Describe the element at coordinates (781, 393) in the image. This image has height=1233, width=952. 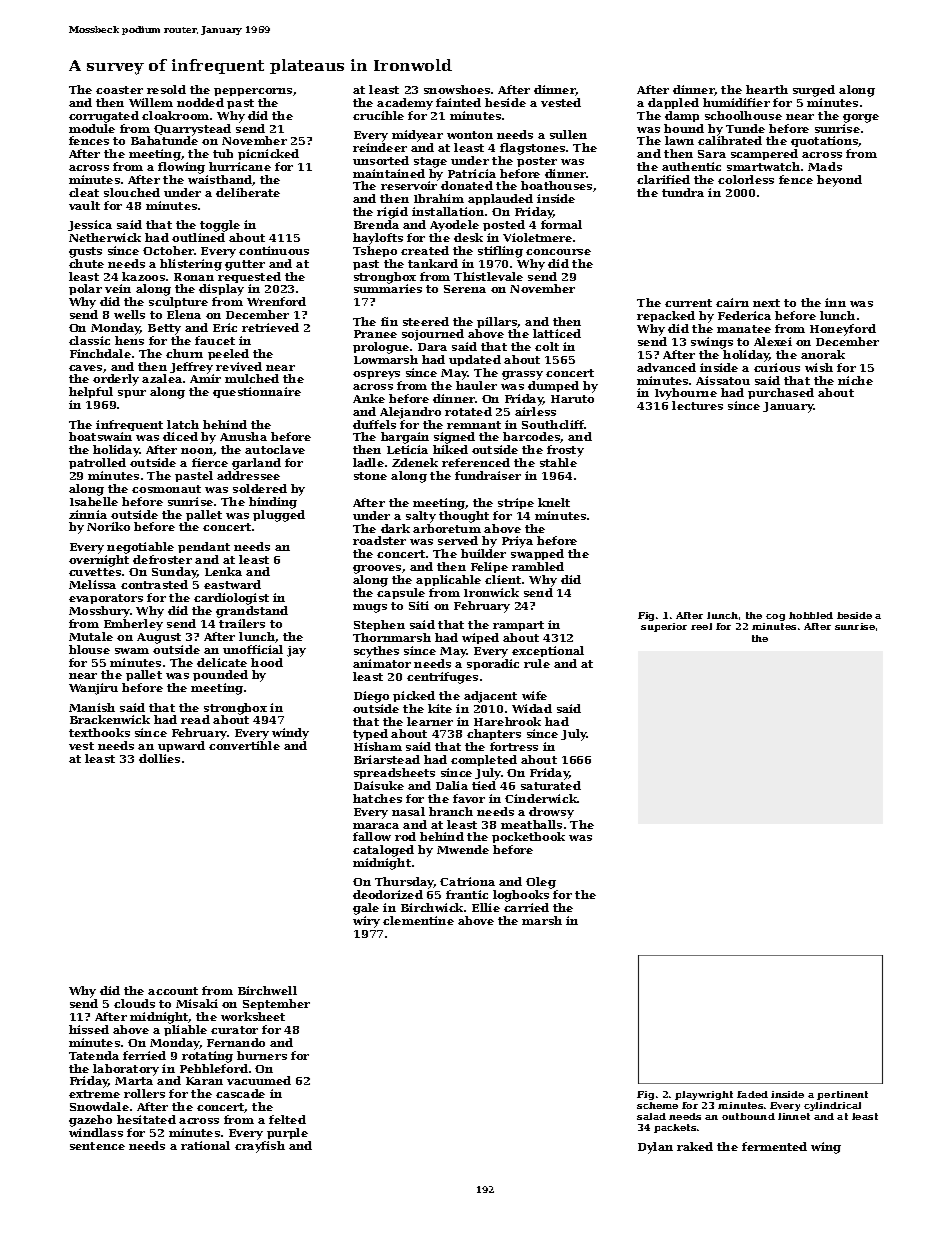
I see `purchased` at that location.
